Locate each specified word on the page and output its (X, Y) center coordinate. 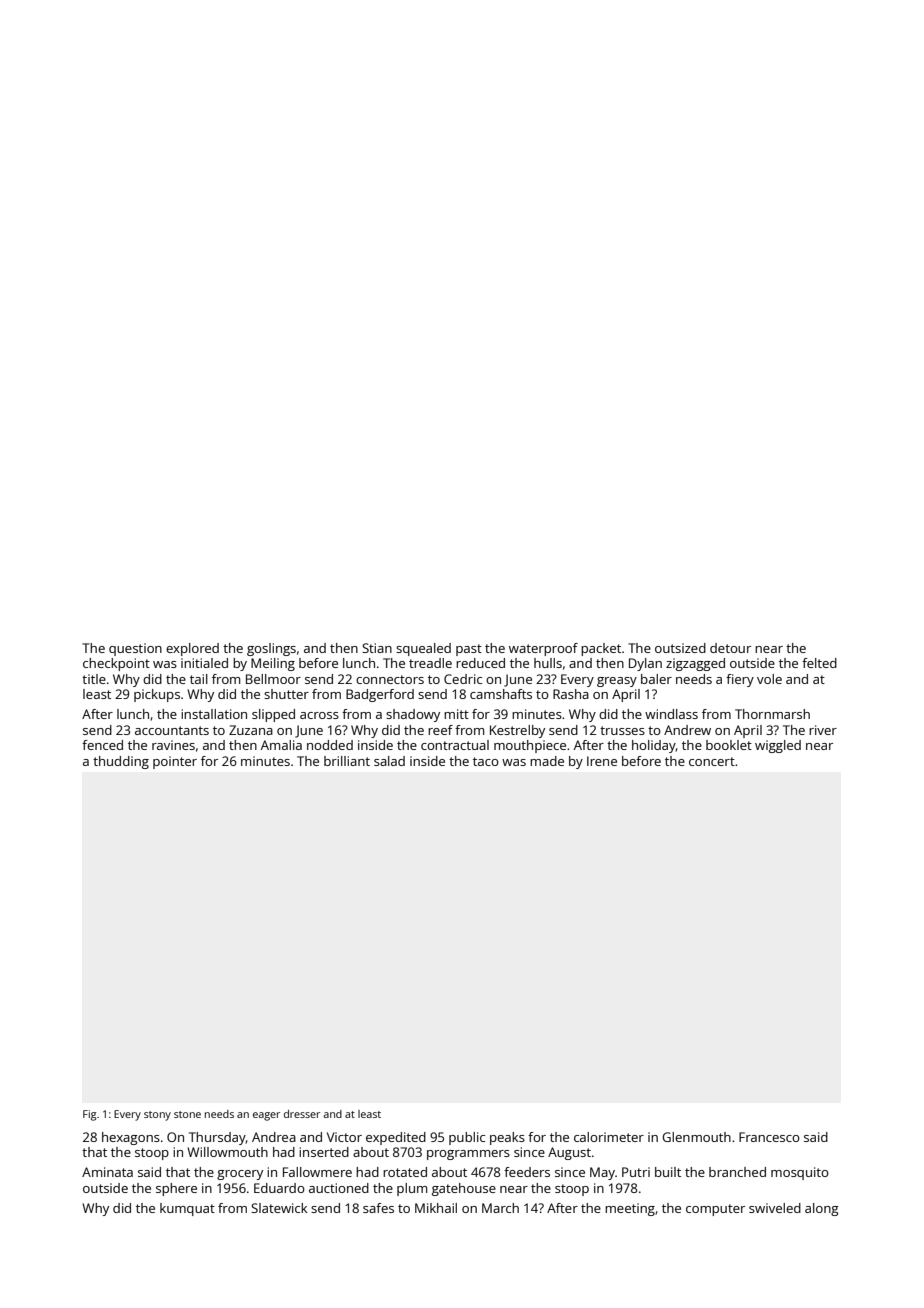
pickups (157, 695)
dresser (302, 1114)
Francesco (769, 1137)
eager (266, 1116)
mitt (456, 714)
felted (819, 663)
